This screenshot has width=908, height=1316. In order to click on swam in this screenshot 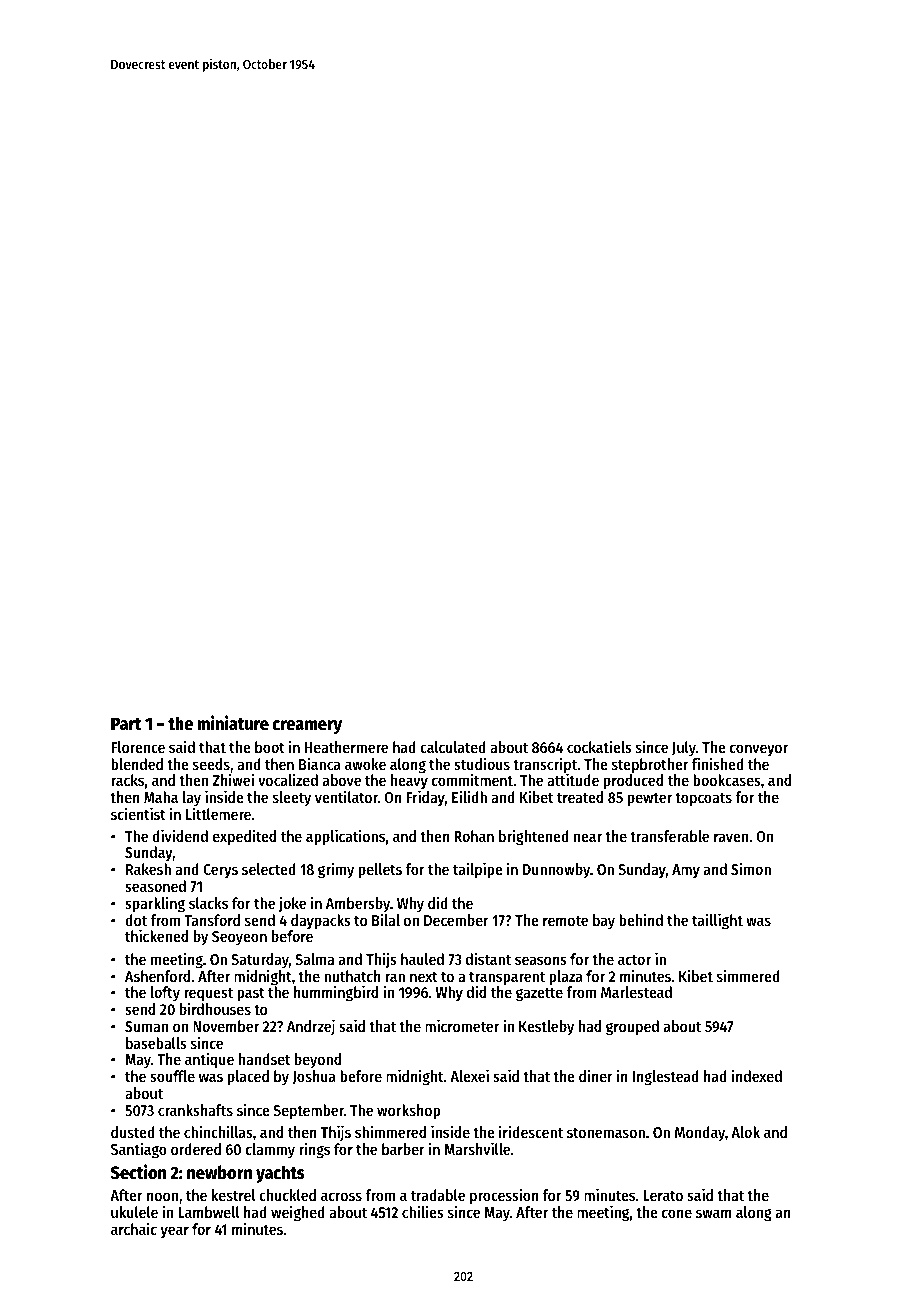, I will do `click(714, 1213)`.
